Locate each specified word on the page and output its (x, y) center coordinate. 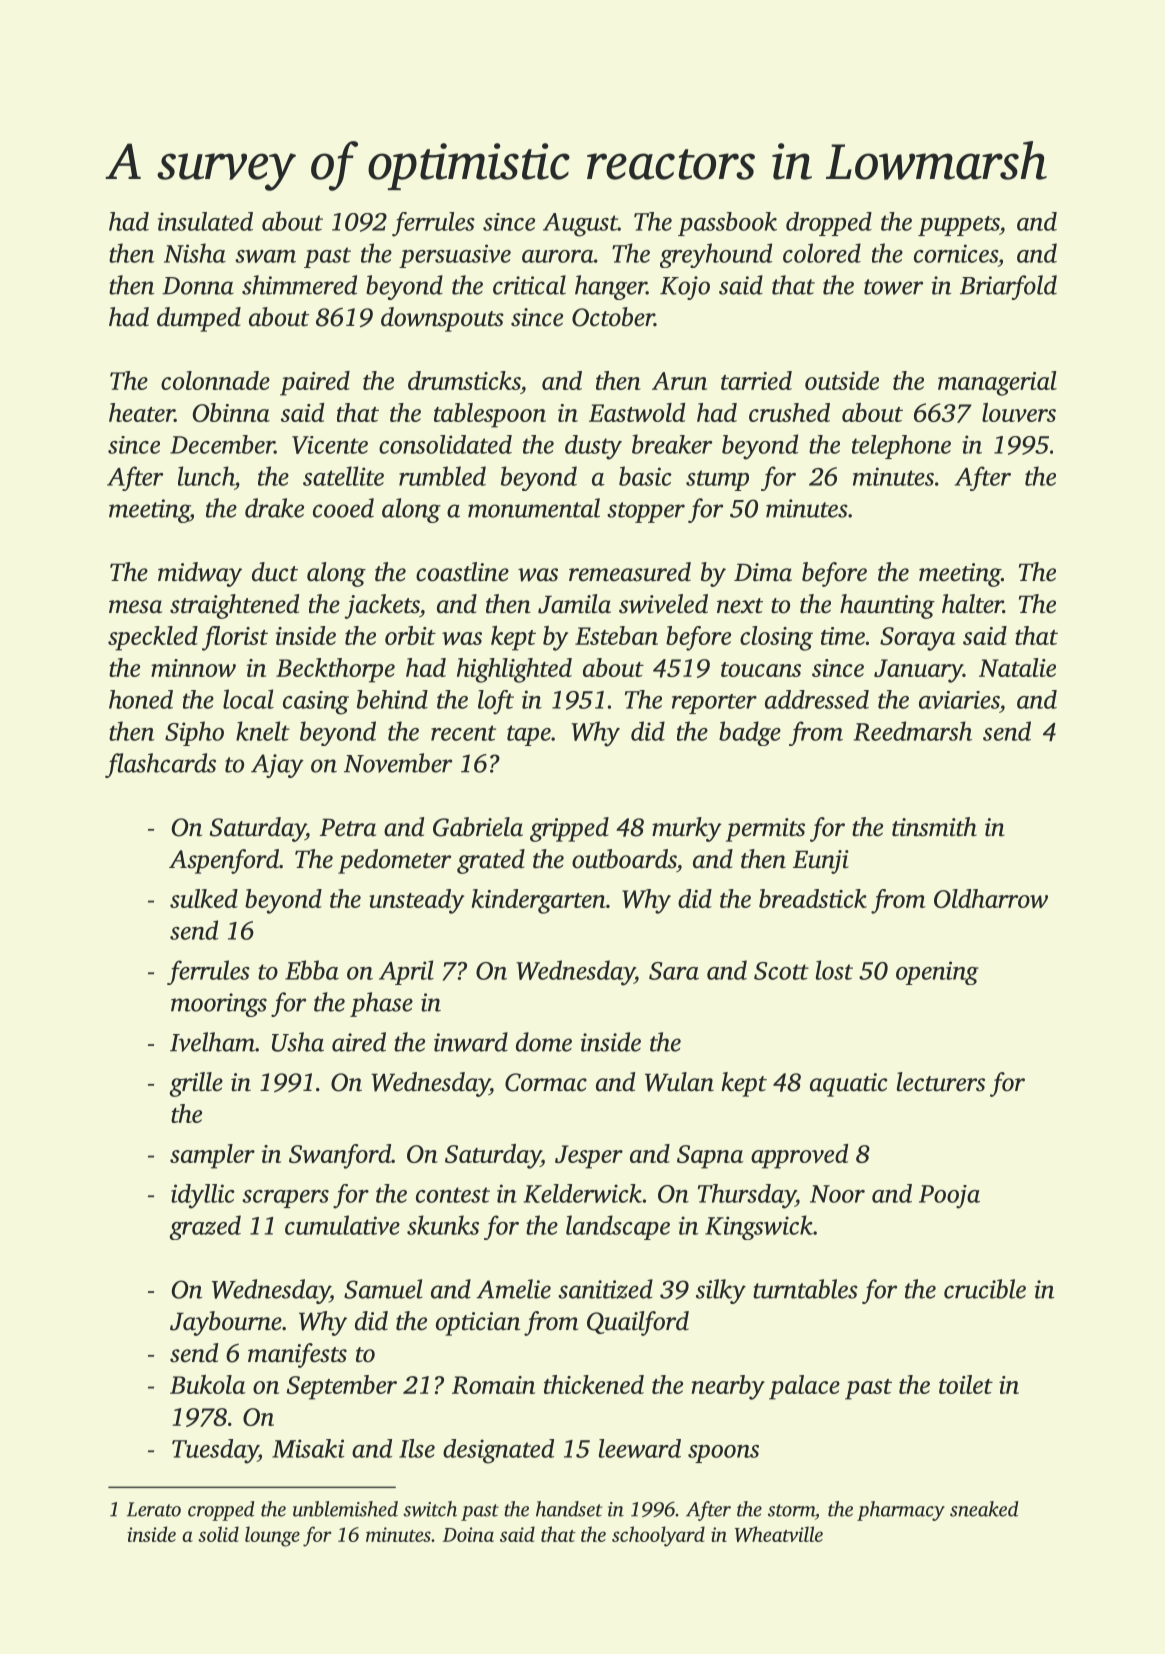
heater (142, 412)
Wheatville (779, 1534)
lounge (272, 1536)
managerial (997, 383)
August (580, 225)
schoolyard (658, 1536)
